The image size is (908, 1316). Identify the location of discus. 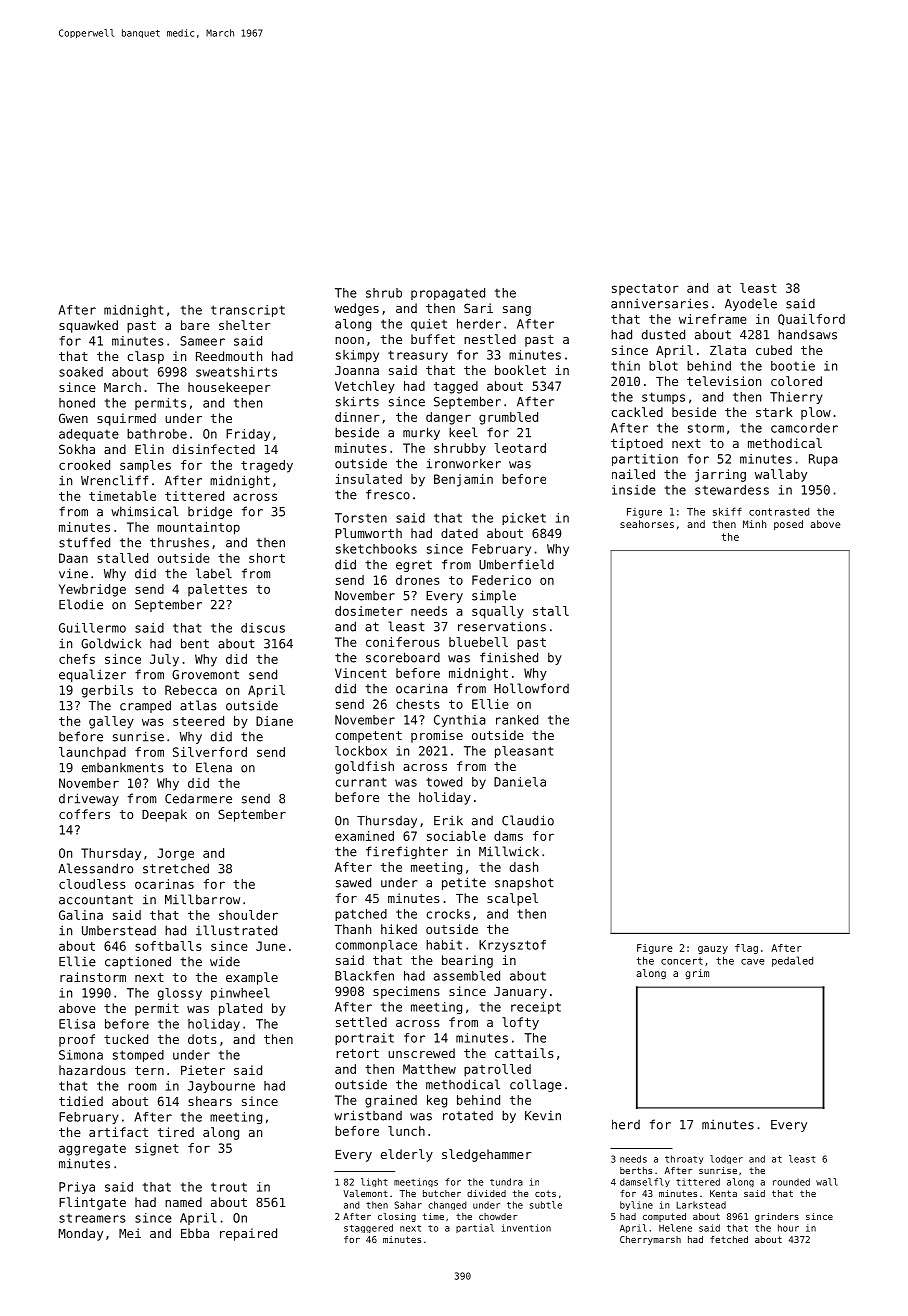
(263, 628).
